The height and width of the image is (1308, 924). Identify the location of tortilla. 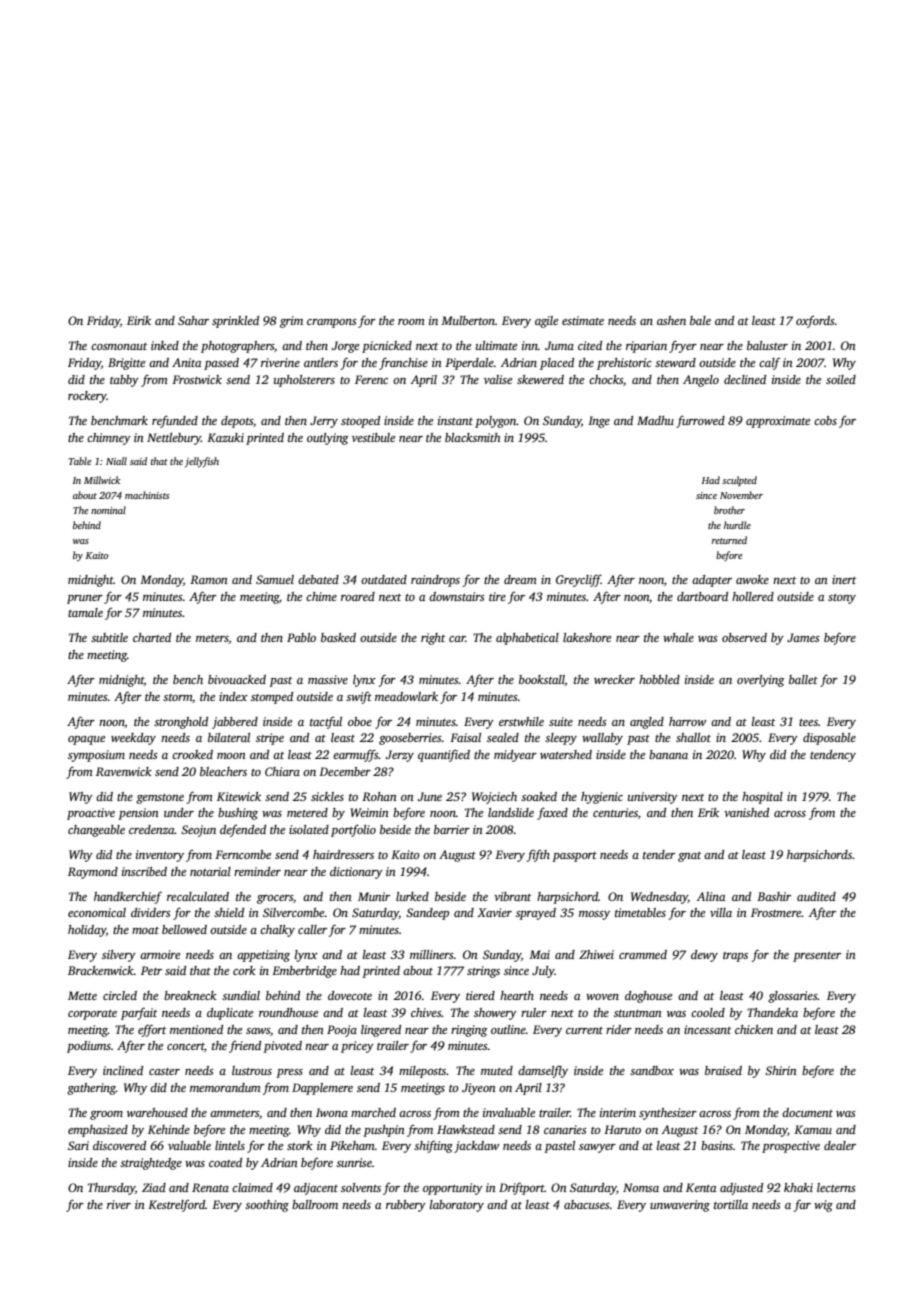
(731, 1204).
